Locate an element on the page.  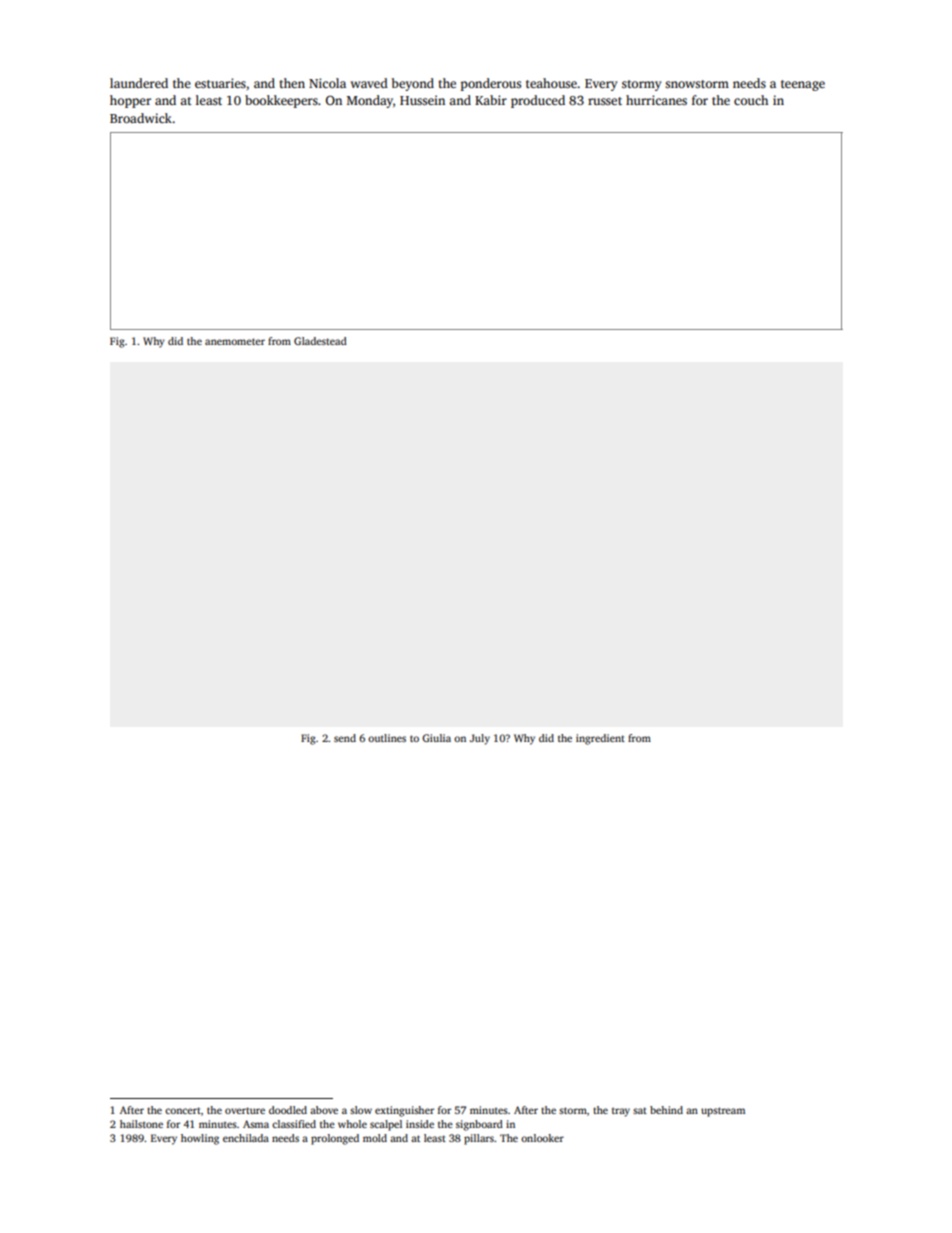
Monday is located at coordinates (370, 101).
